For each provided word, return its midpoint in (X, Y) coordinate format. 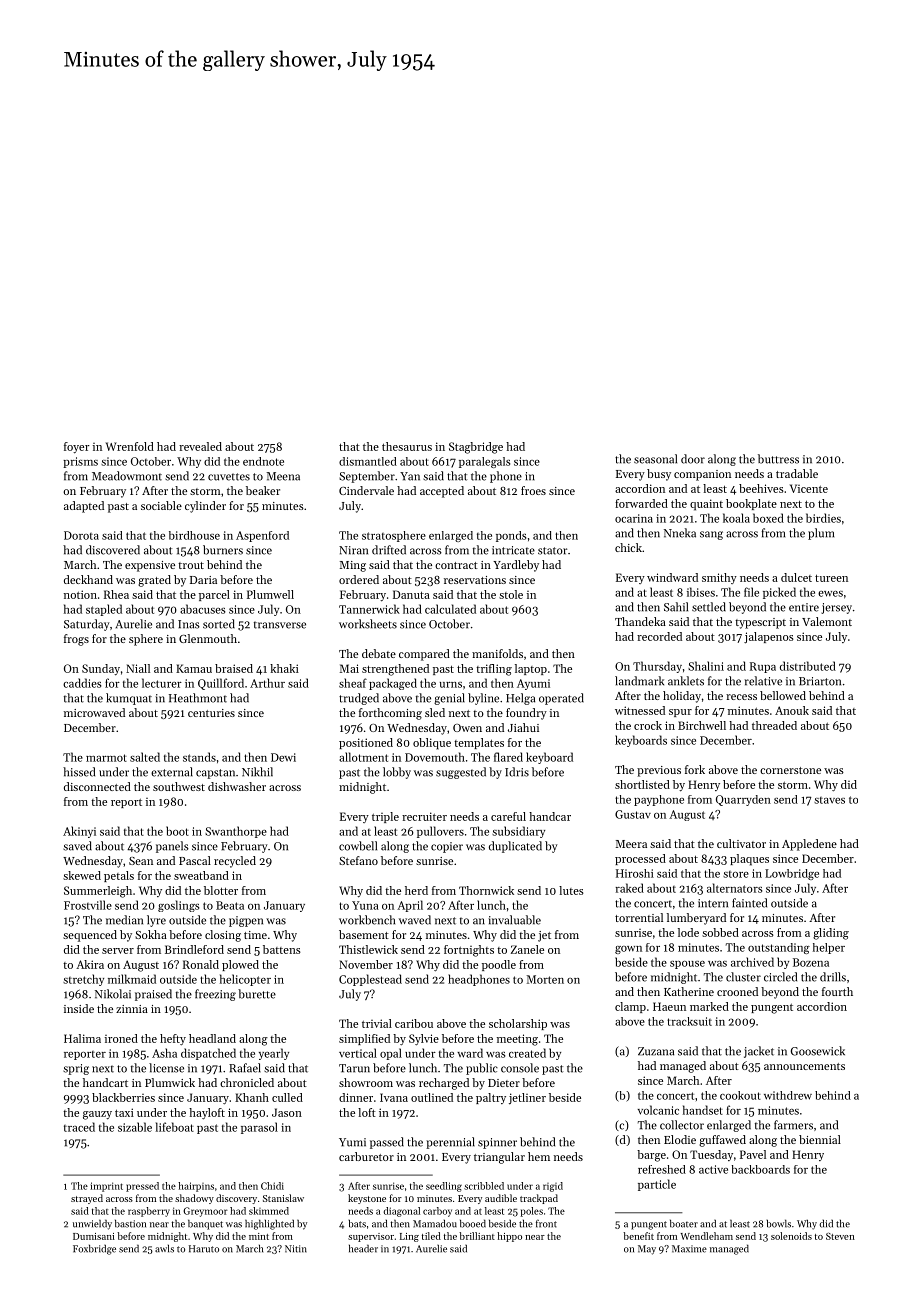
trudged (359, 699)
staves (829, 800)
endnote (263, 461)
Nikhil (257, 772)
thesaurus (407, 446)
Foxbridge (94, 1249)
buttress (778, 459)
